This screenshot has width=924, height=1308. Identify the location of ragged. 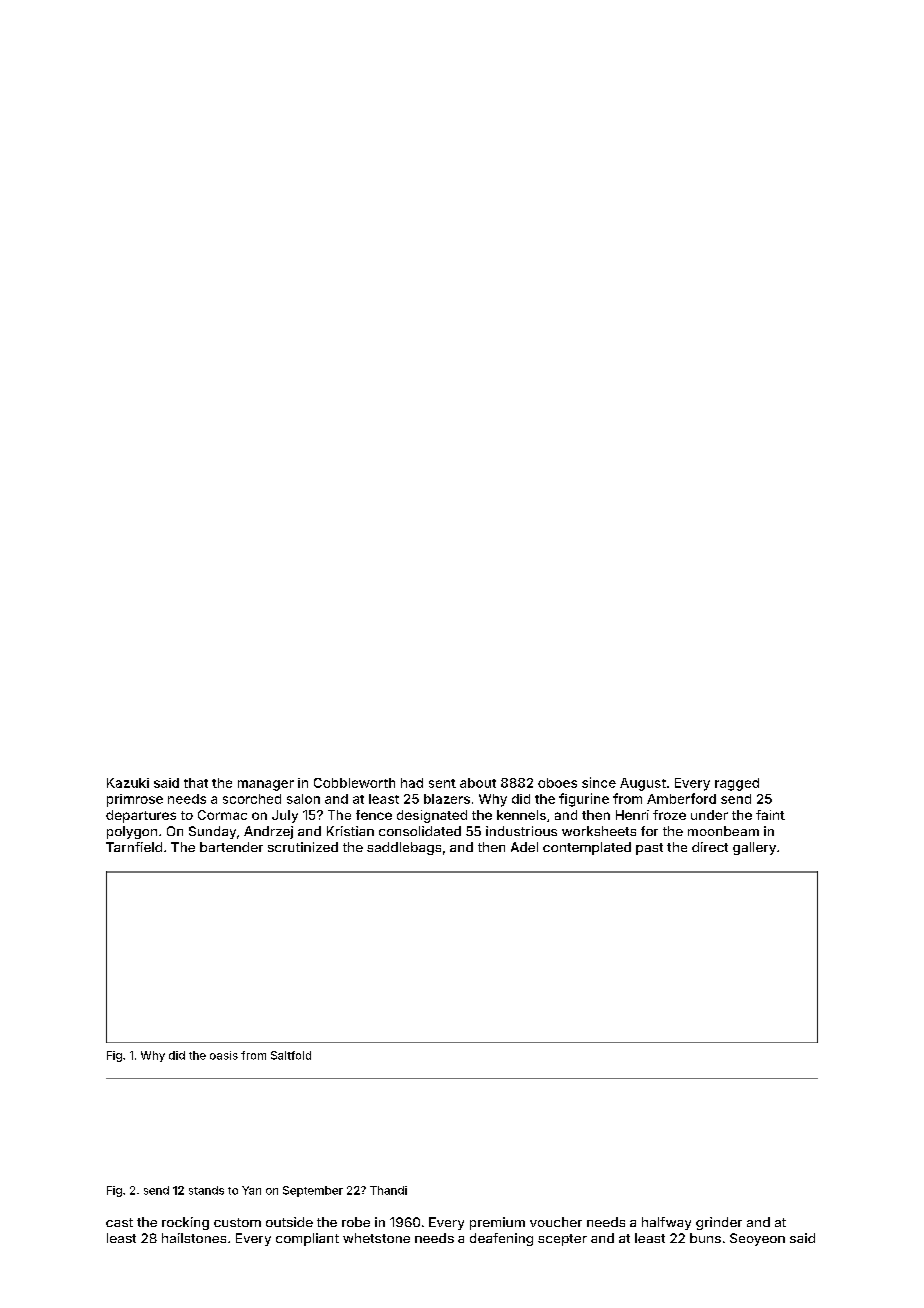
(737, 784).
